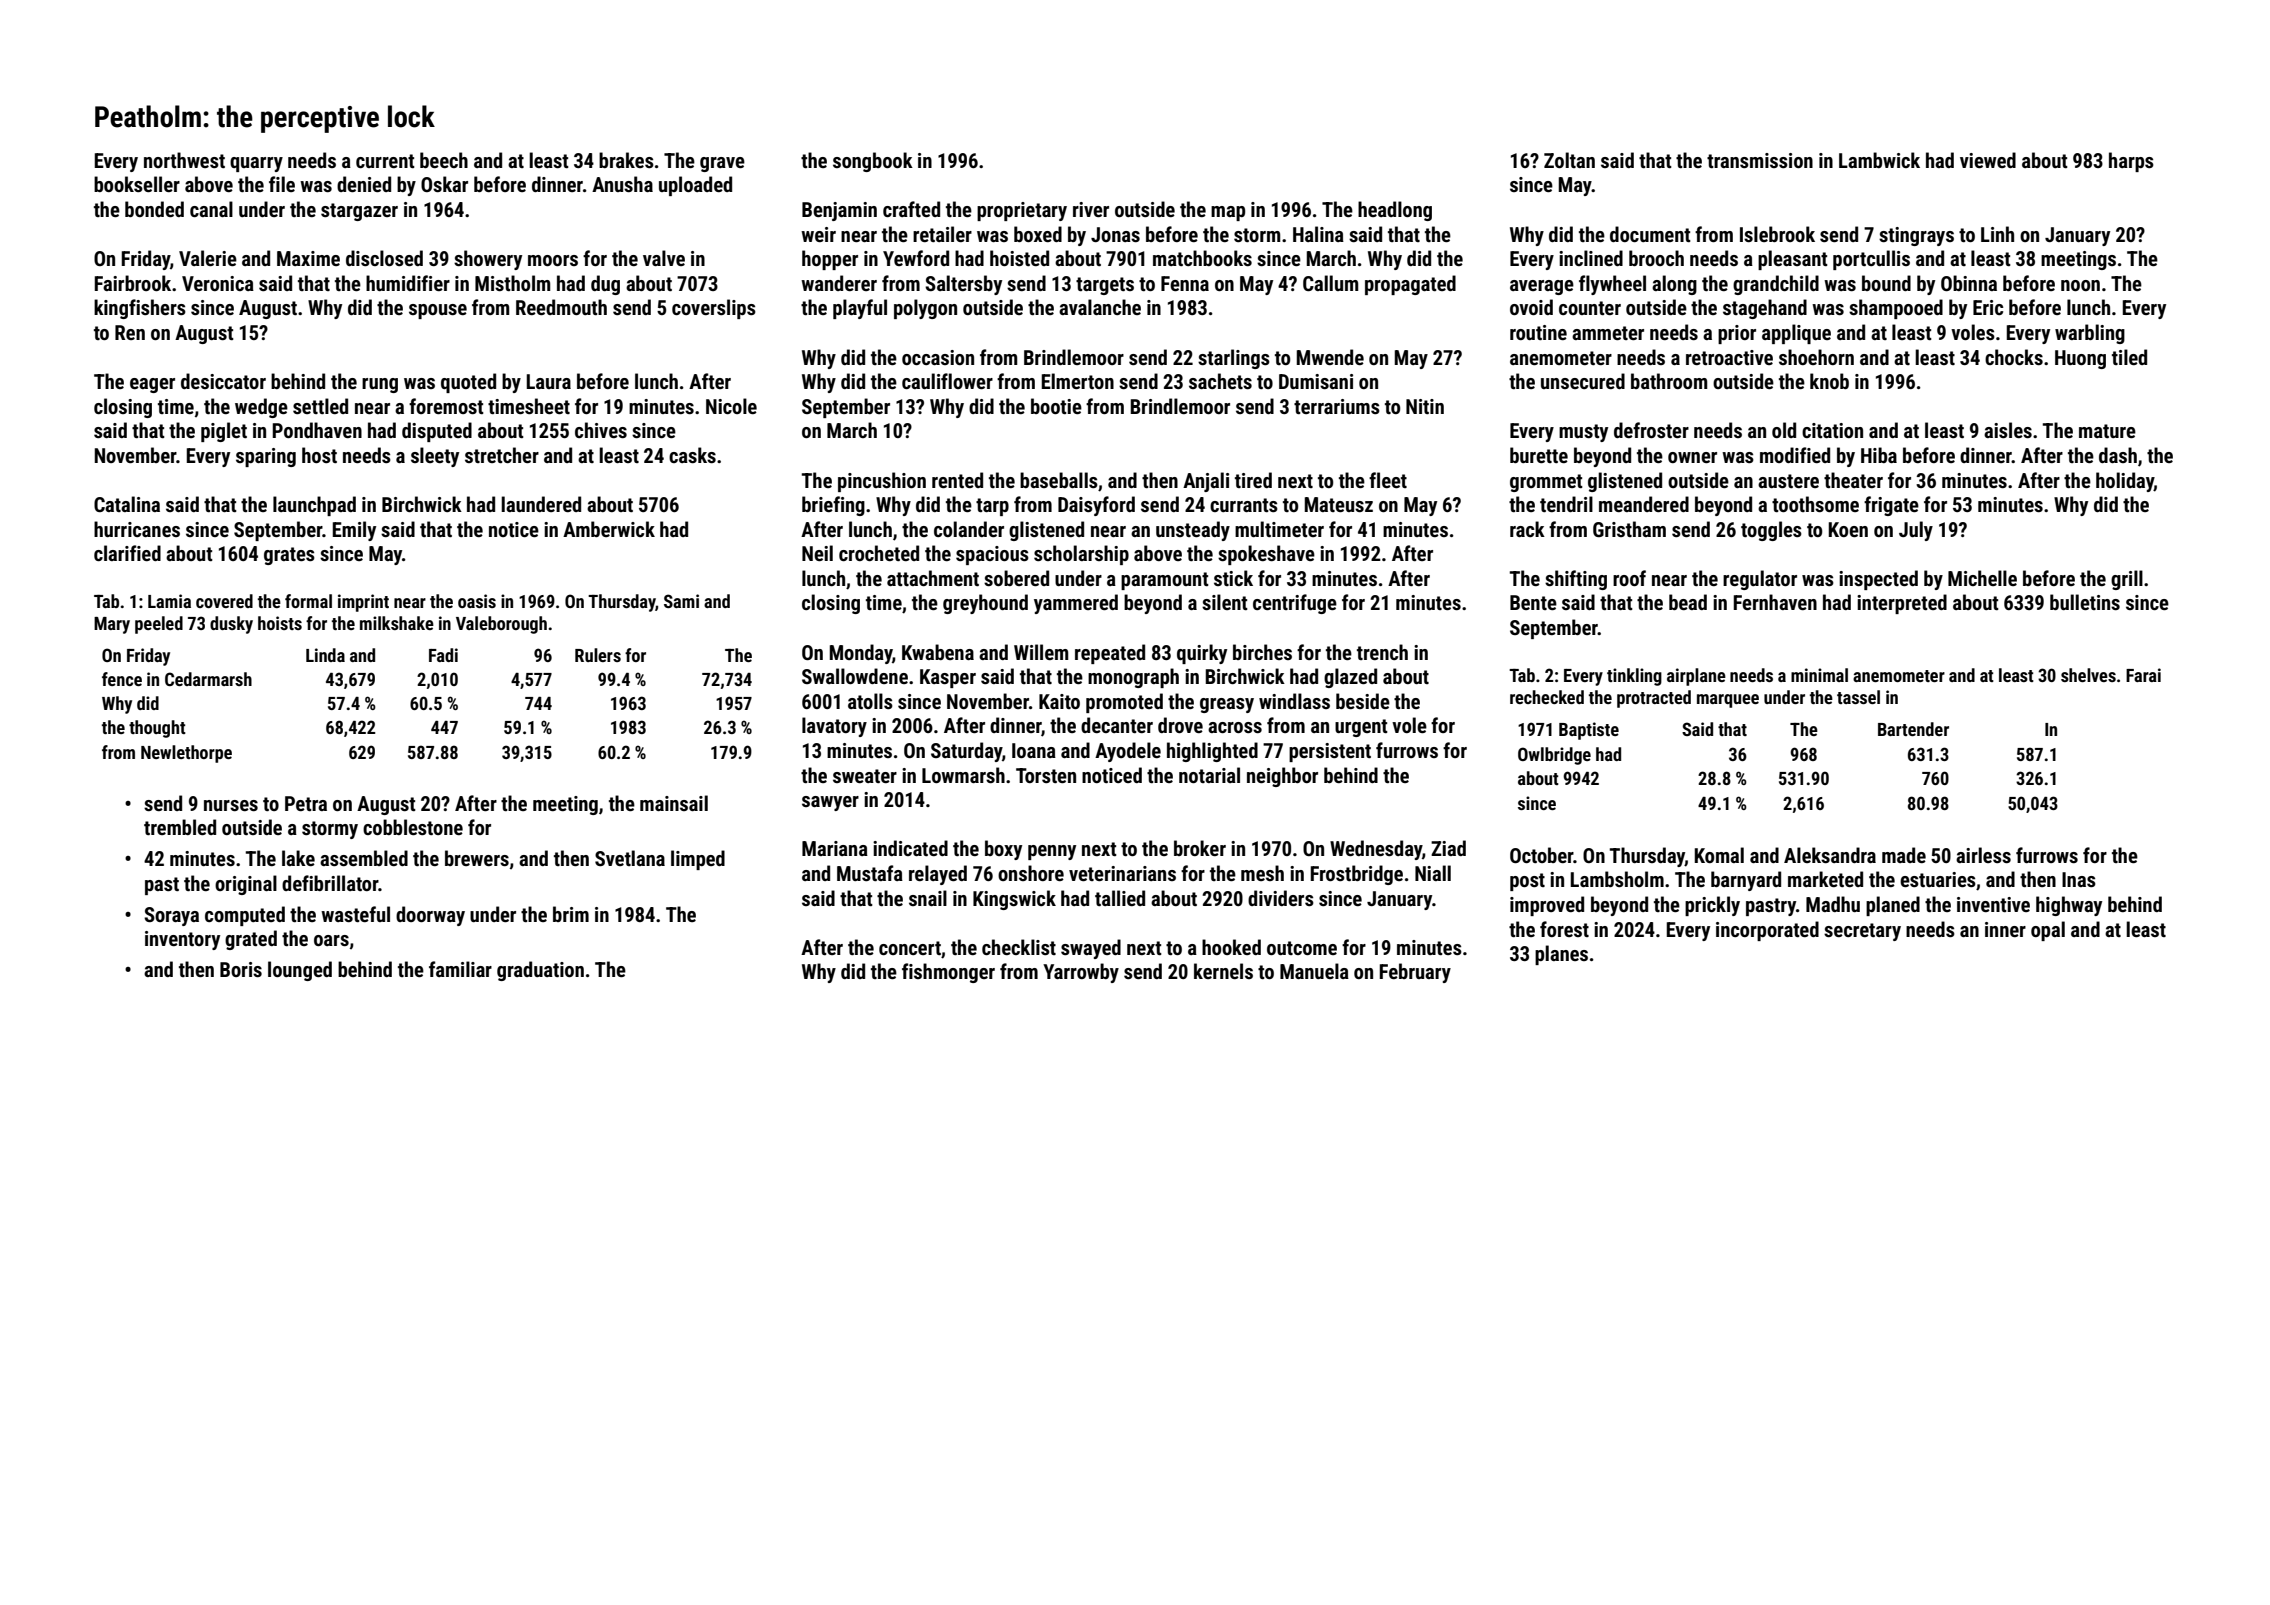  What do you see at coordinates (681, 601) in the document?
I see `Sami` at bounding box center [681, 601].
